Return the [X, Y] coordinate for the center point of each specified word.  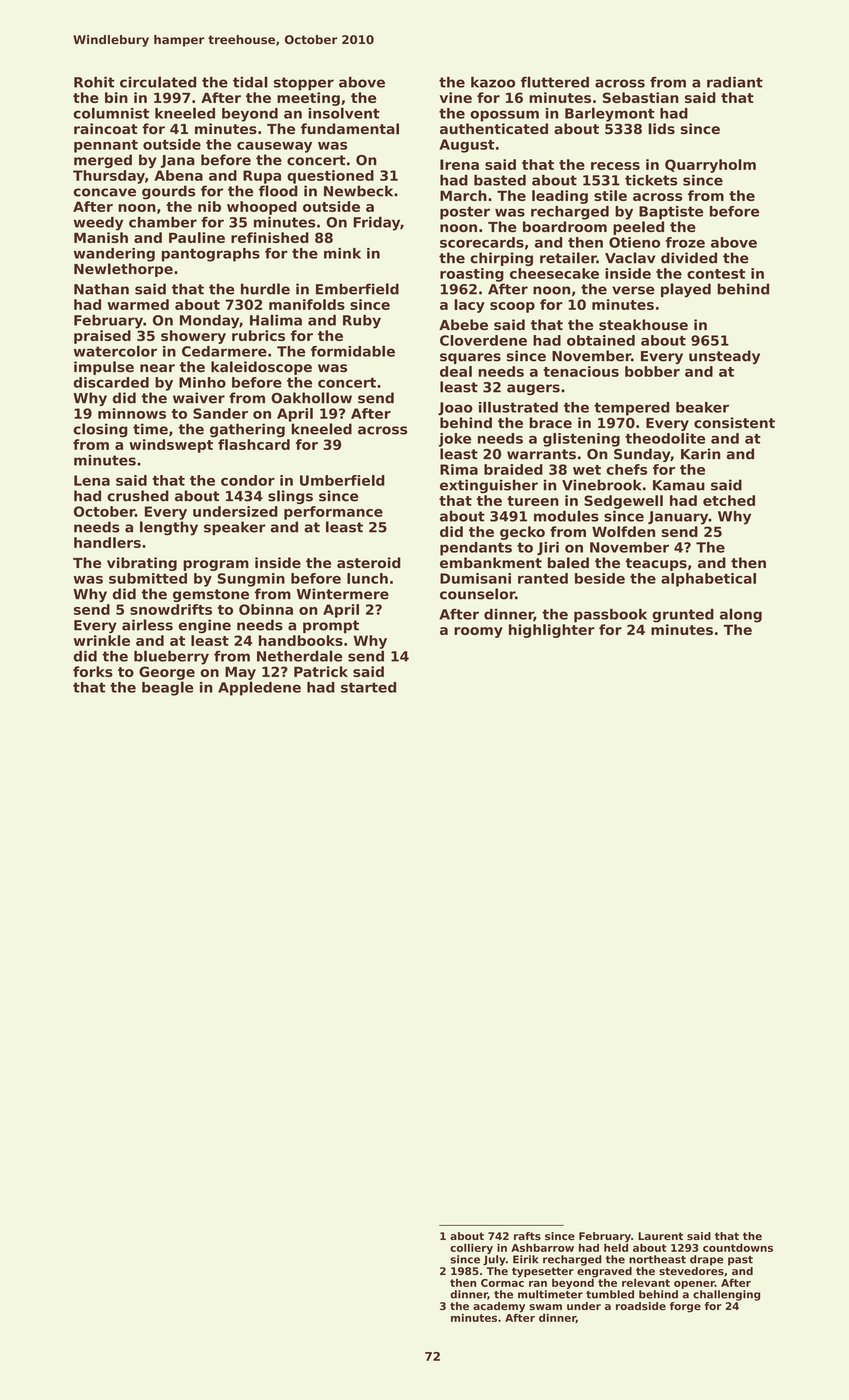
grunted [683, 616]
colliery [471, 1248]
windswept [171, 446]
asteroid [369, 562]
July [494, 1260]
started [368, 687]
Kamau [679, 485]
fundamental [350, 129]
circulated [158, 82]
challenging [726, 1295]
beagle [168, 688]
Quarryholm [710, 166]
